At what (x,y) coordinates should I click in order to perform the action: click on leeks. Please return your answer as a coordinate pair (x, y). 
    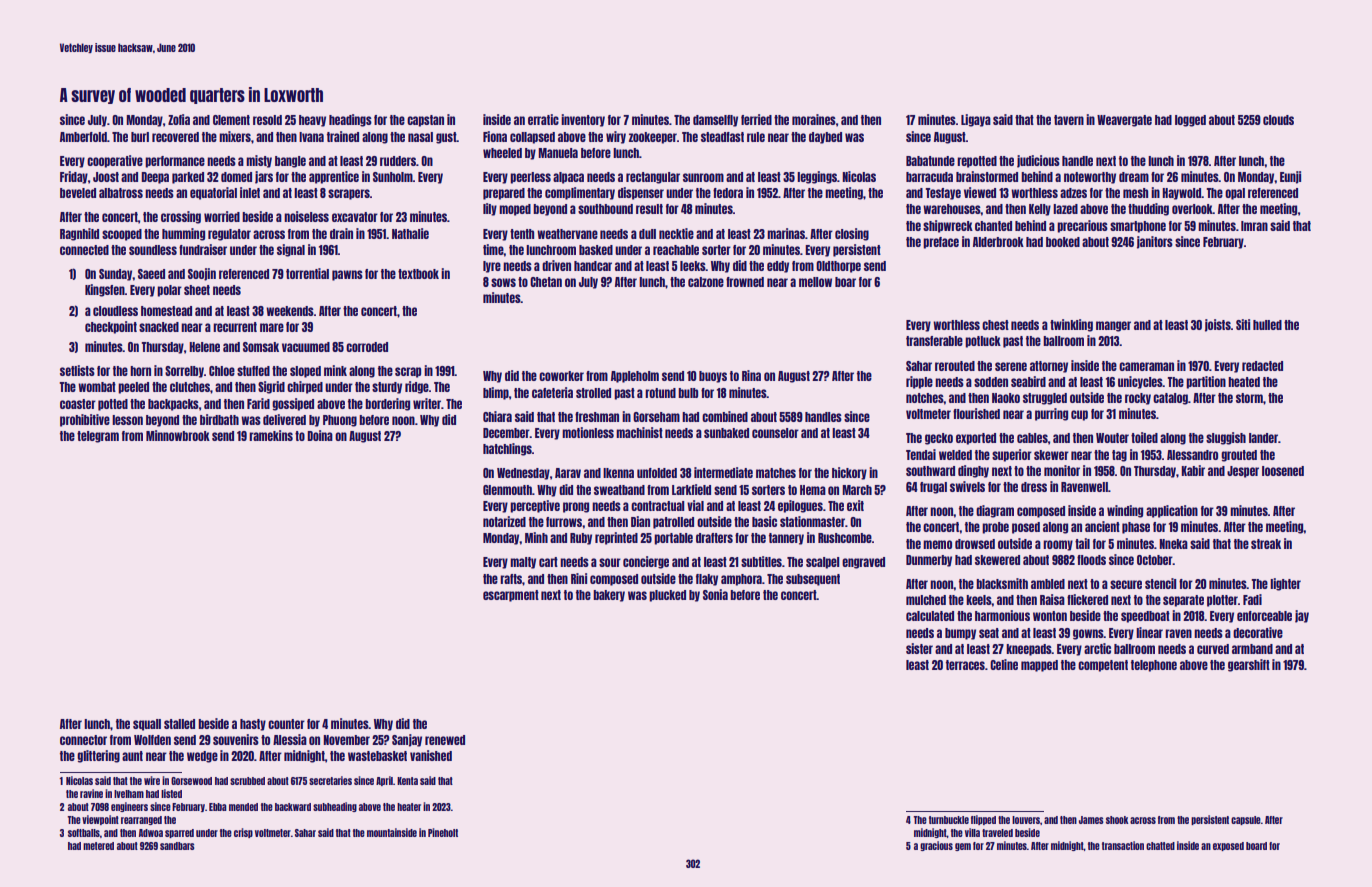
    Looking at the image, I should click on (693, 266).
